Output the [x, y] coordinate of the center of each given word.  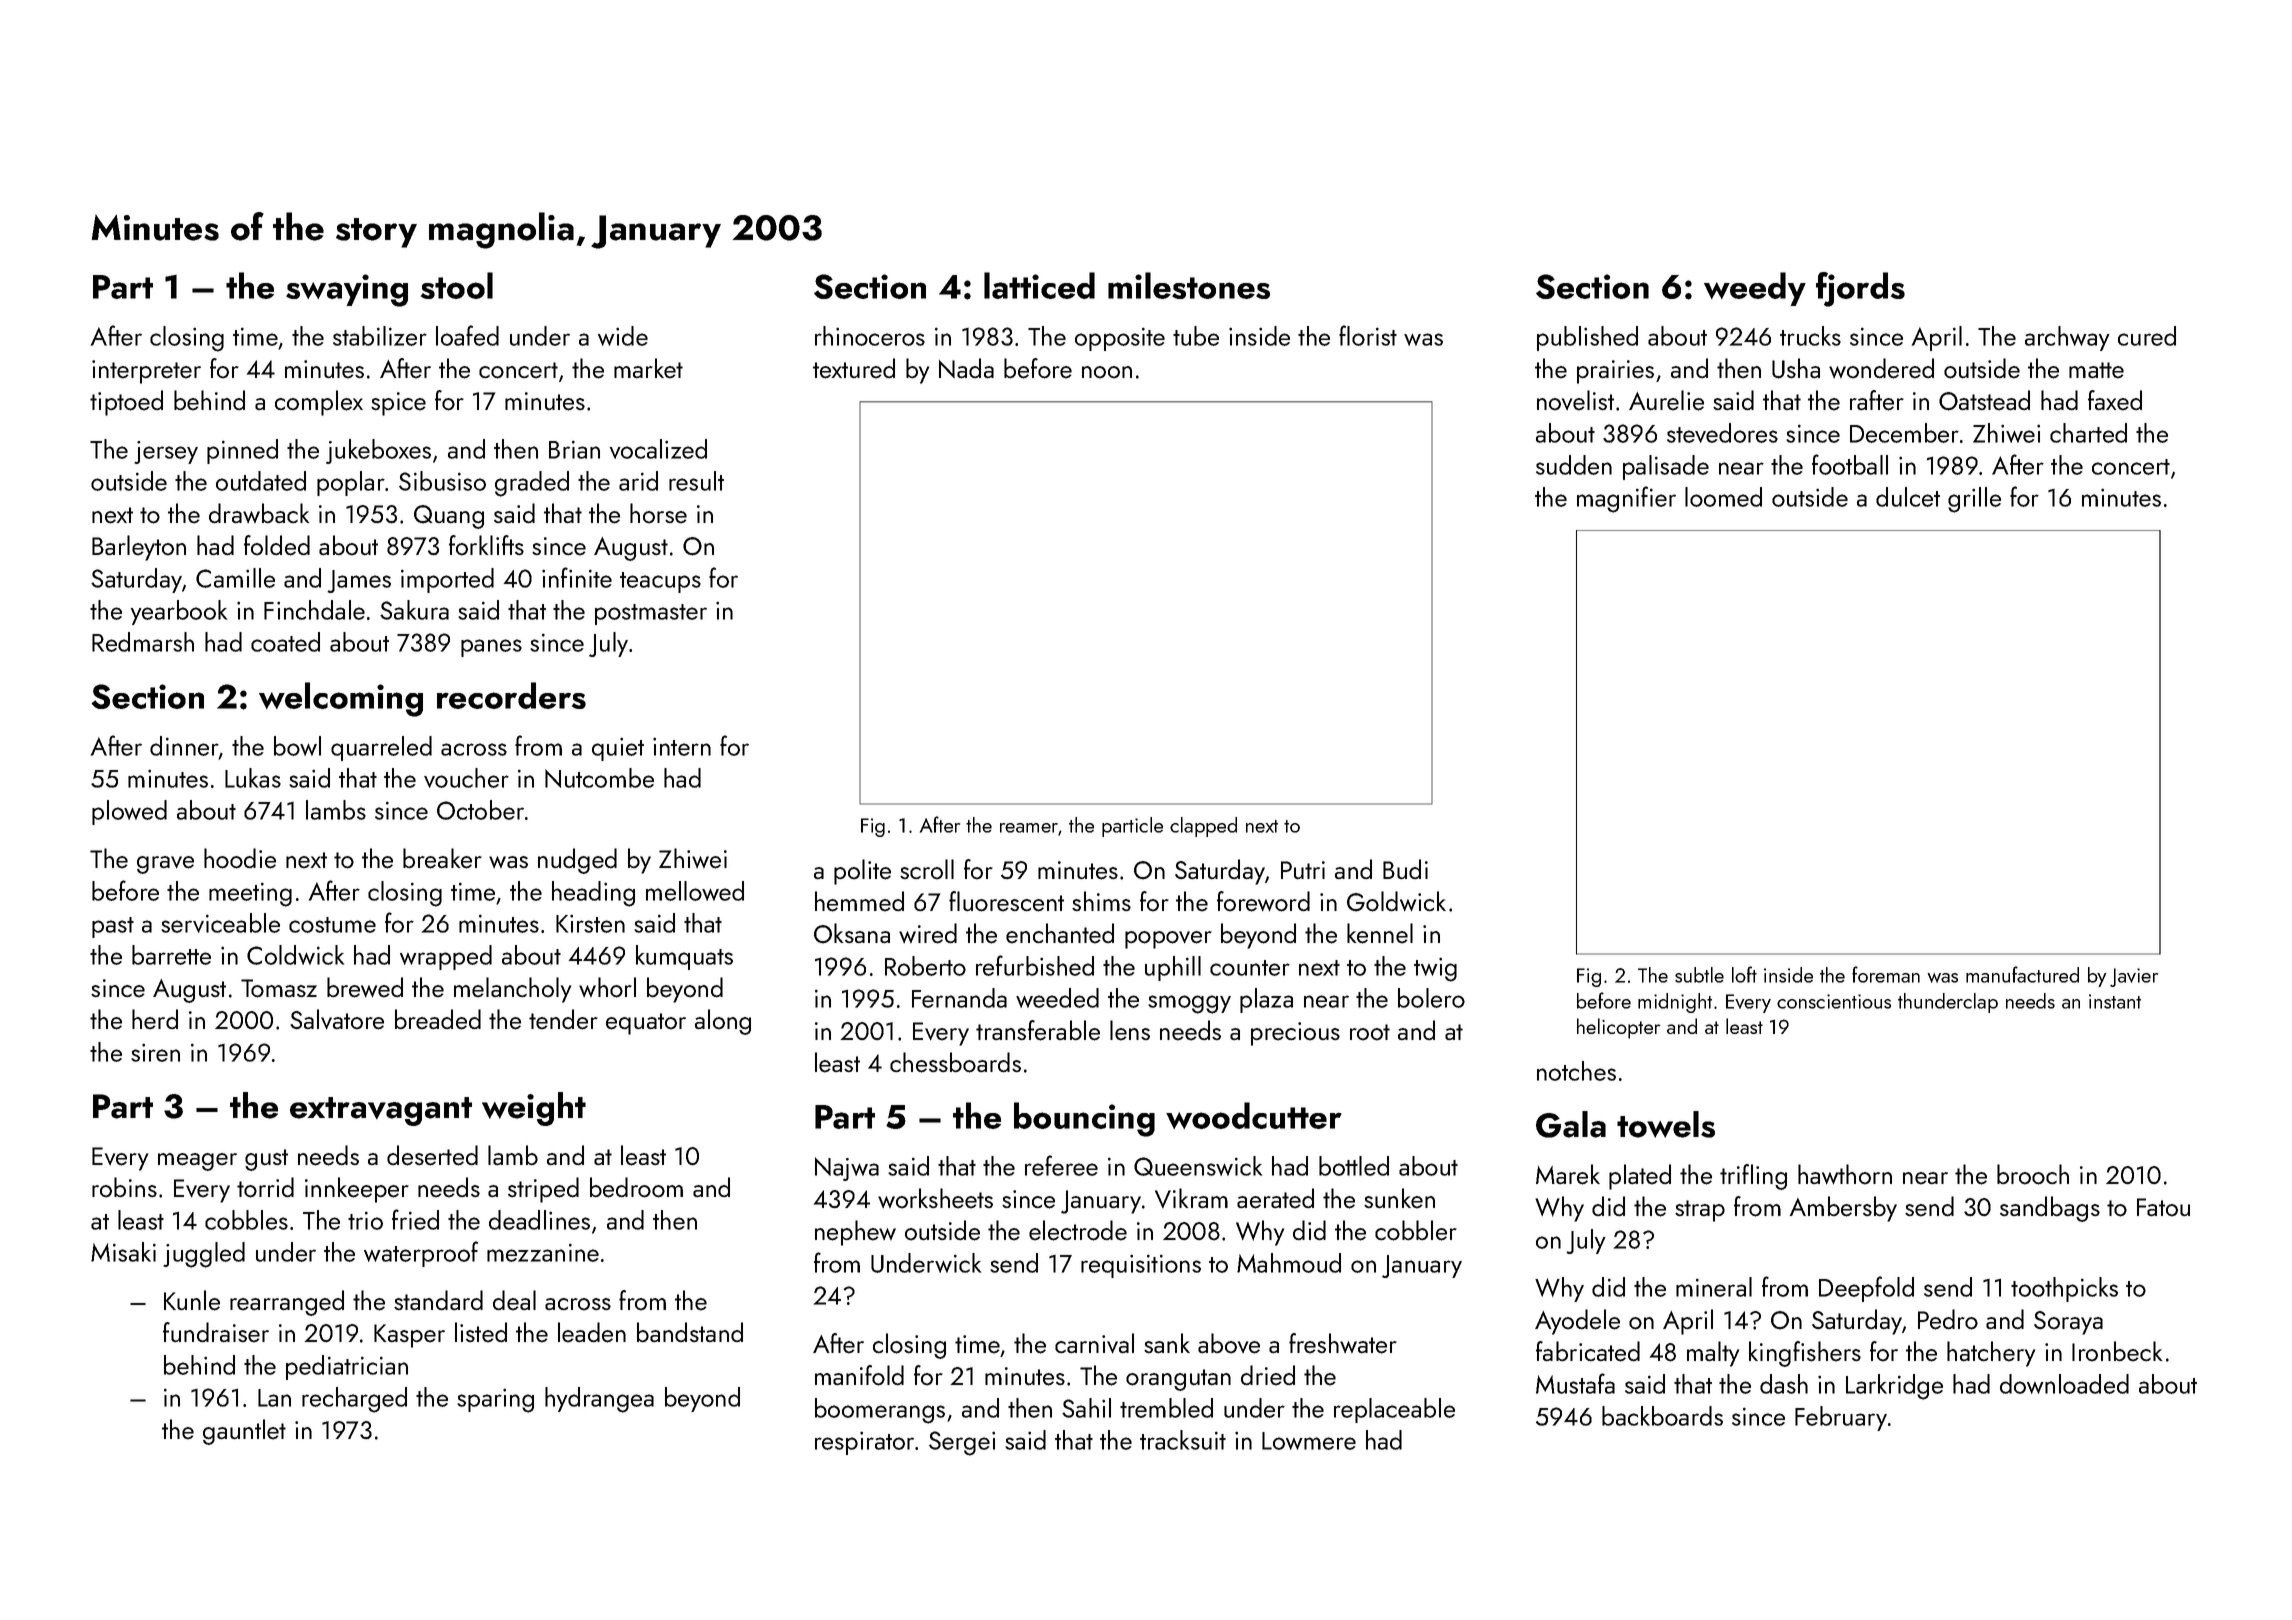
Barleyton [139, 548]
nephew [855, 1233]
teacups [660, 582]
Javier [2134, 977]
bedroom [636, 1187]
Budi [1405, 869]
